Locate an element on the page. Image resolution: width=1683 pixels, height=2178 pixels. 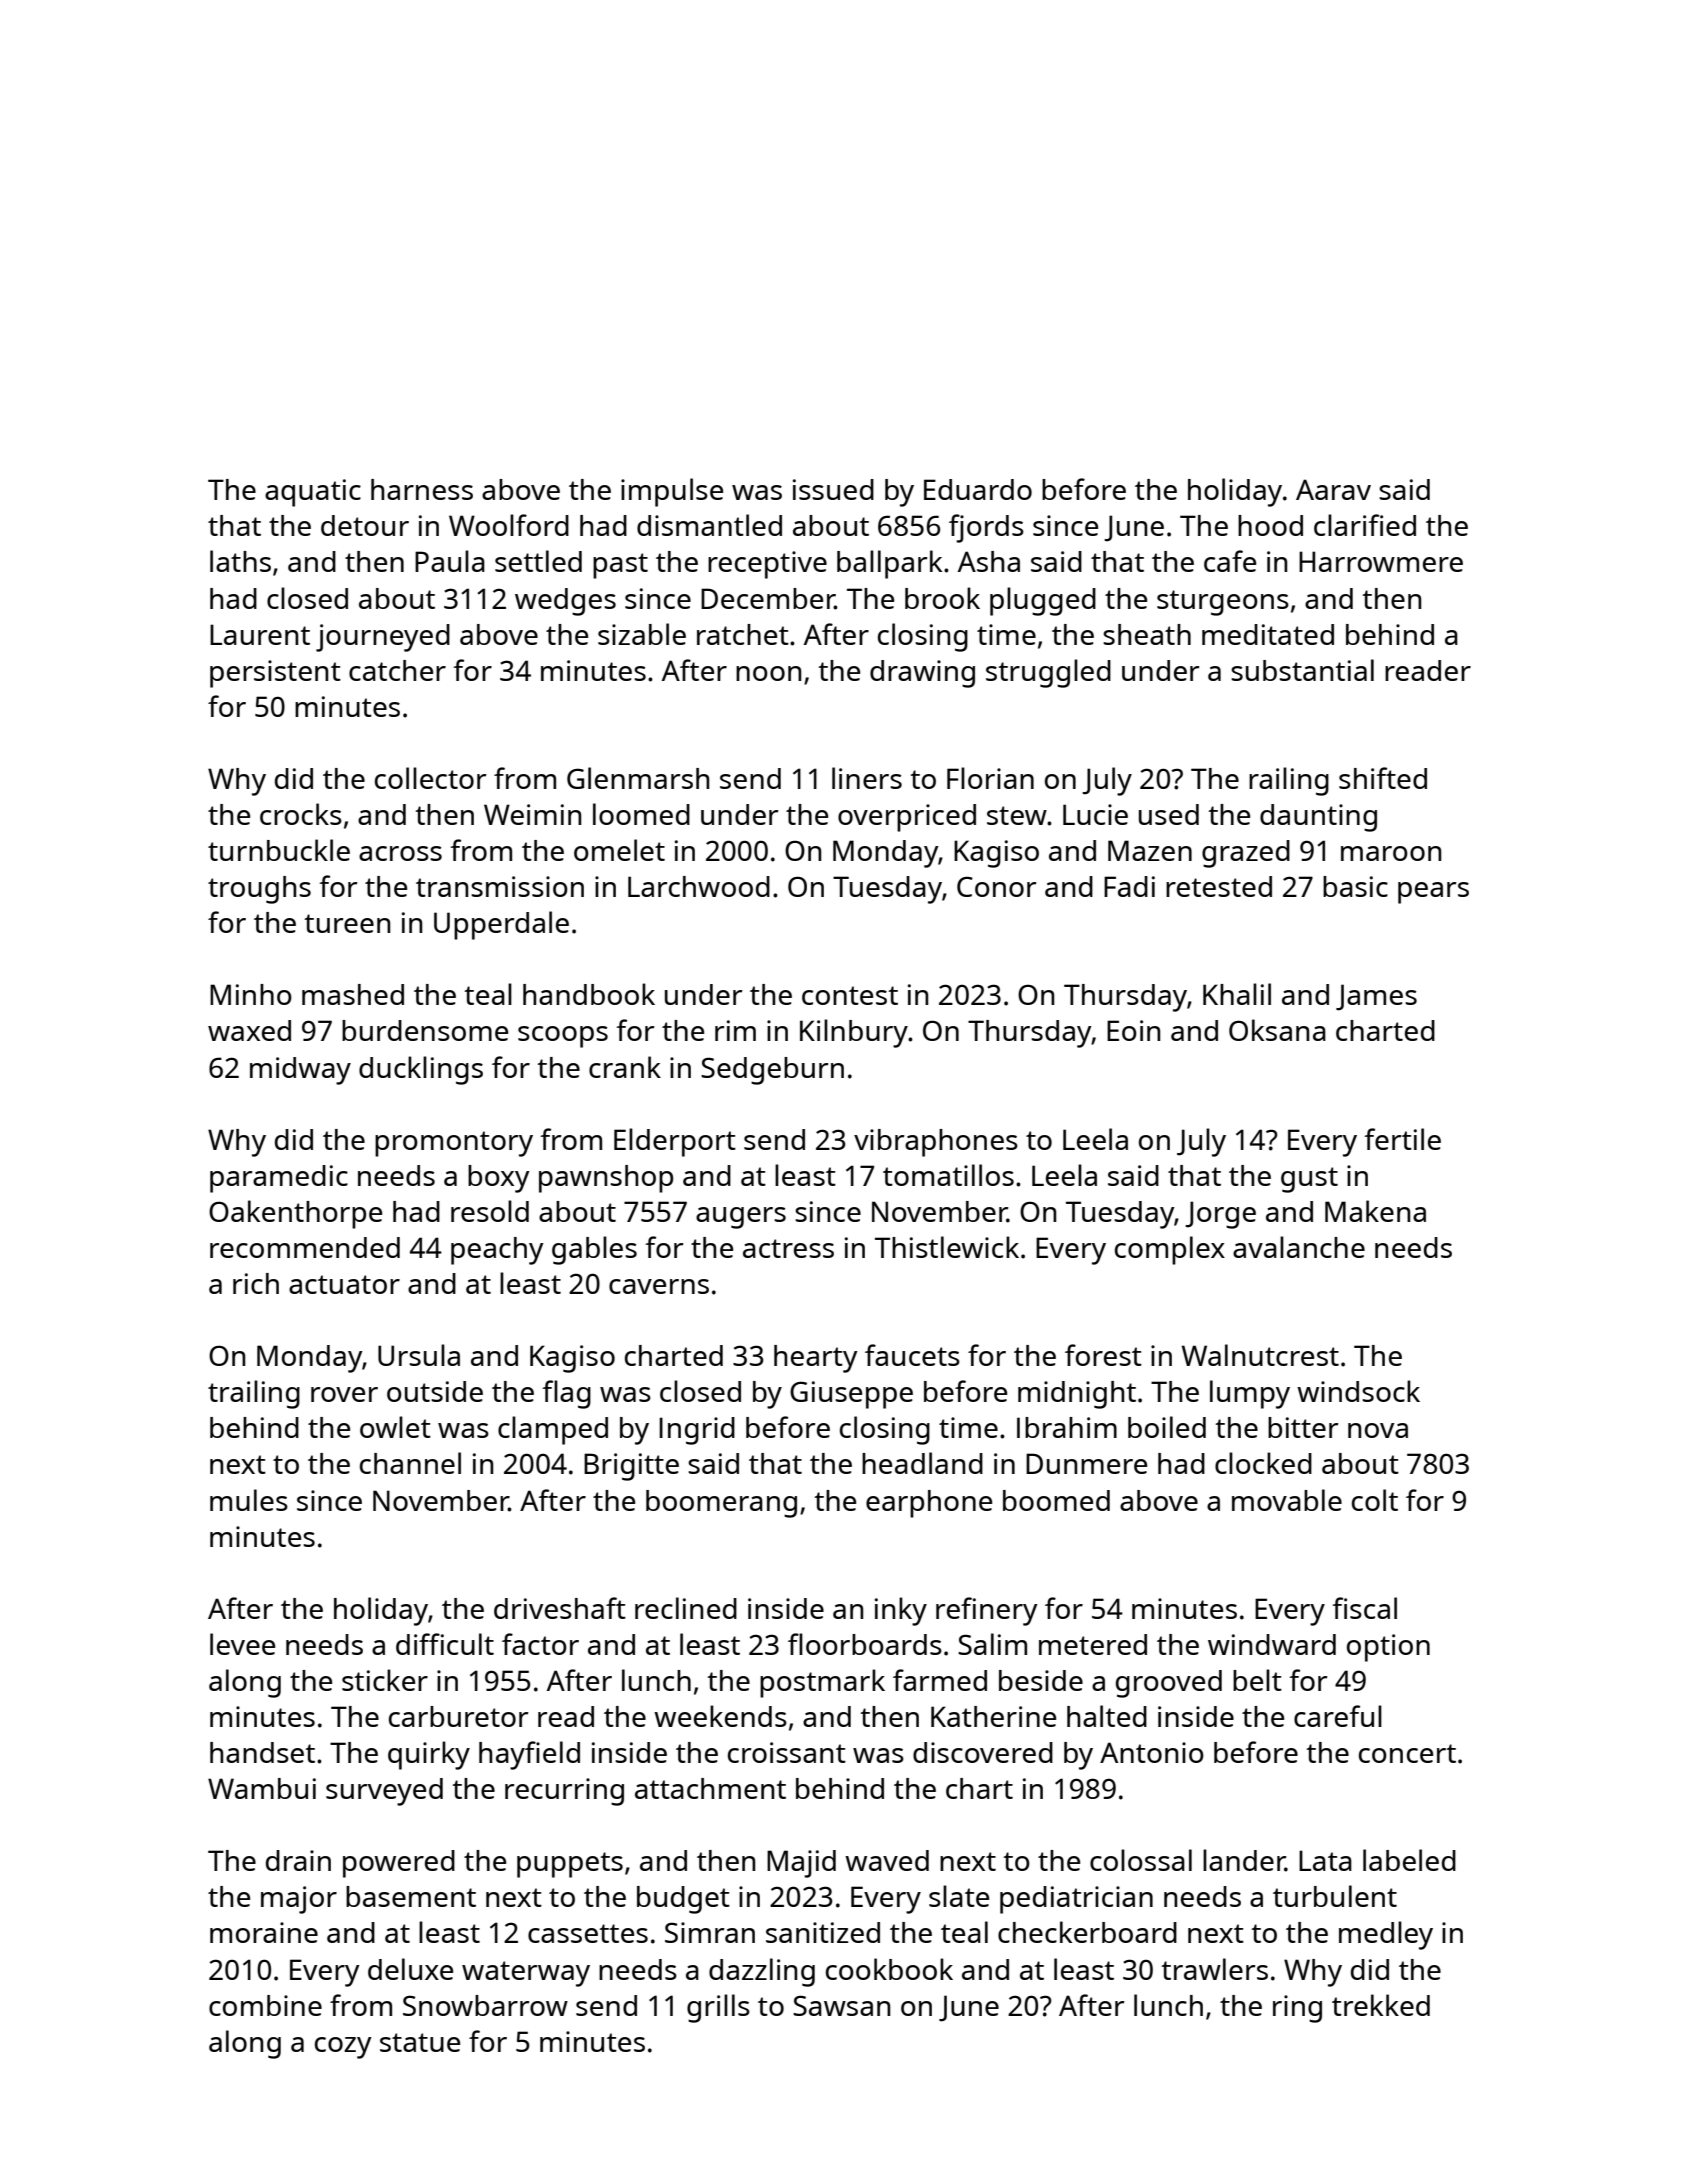
hearty is located at coordinates (816, 1359).
